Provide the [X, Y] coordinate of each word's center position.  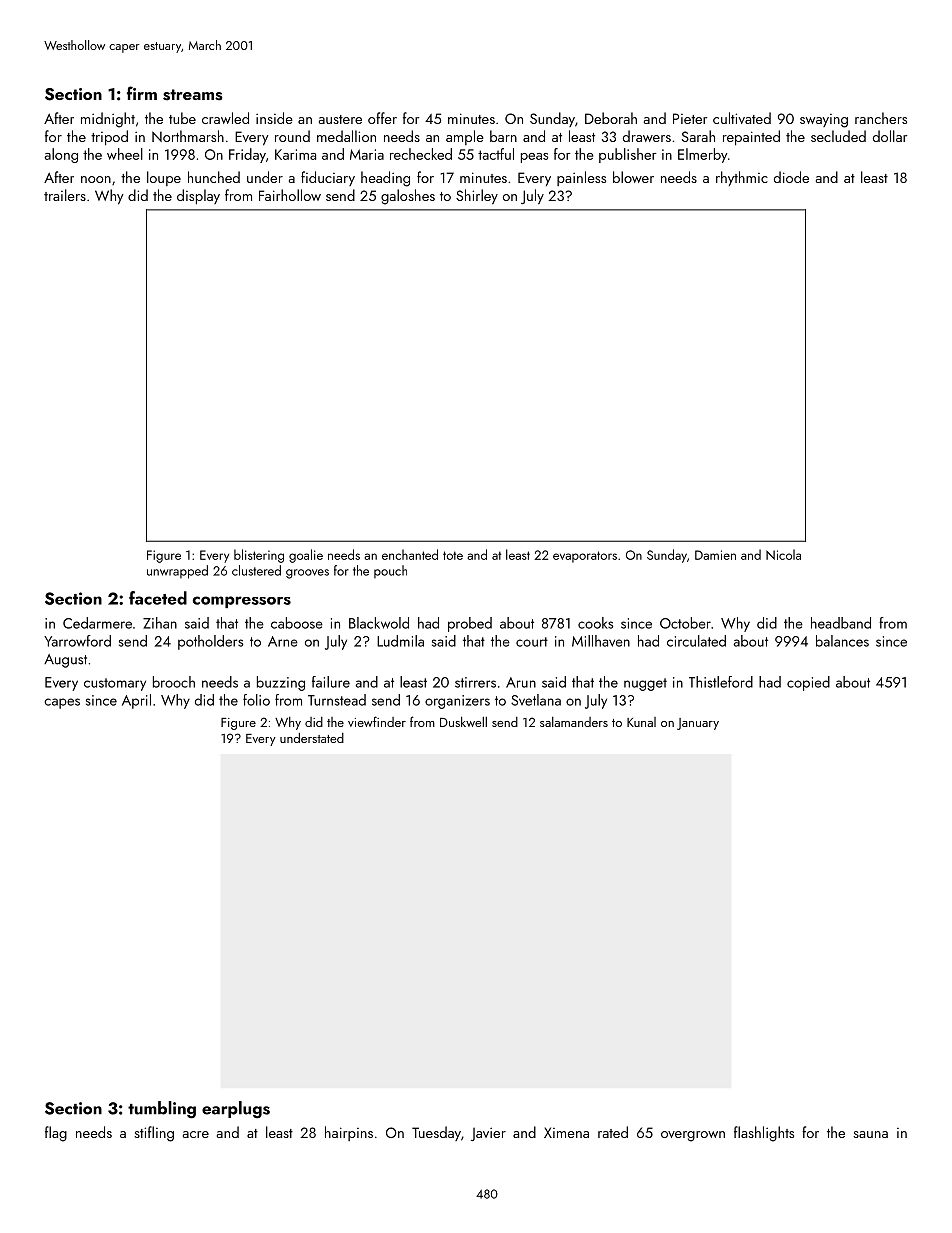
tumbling [162, 1110]
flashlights [764, 1134]
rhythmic [742, 178]
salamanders [574, 722]
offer [382, 118]
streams [192, 95]
